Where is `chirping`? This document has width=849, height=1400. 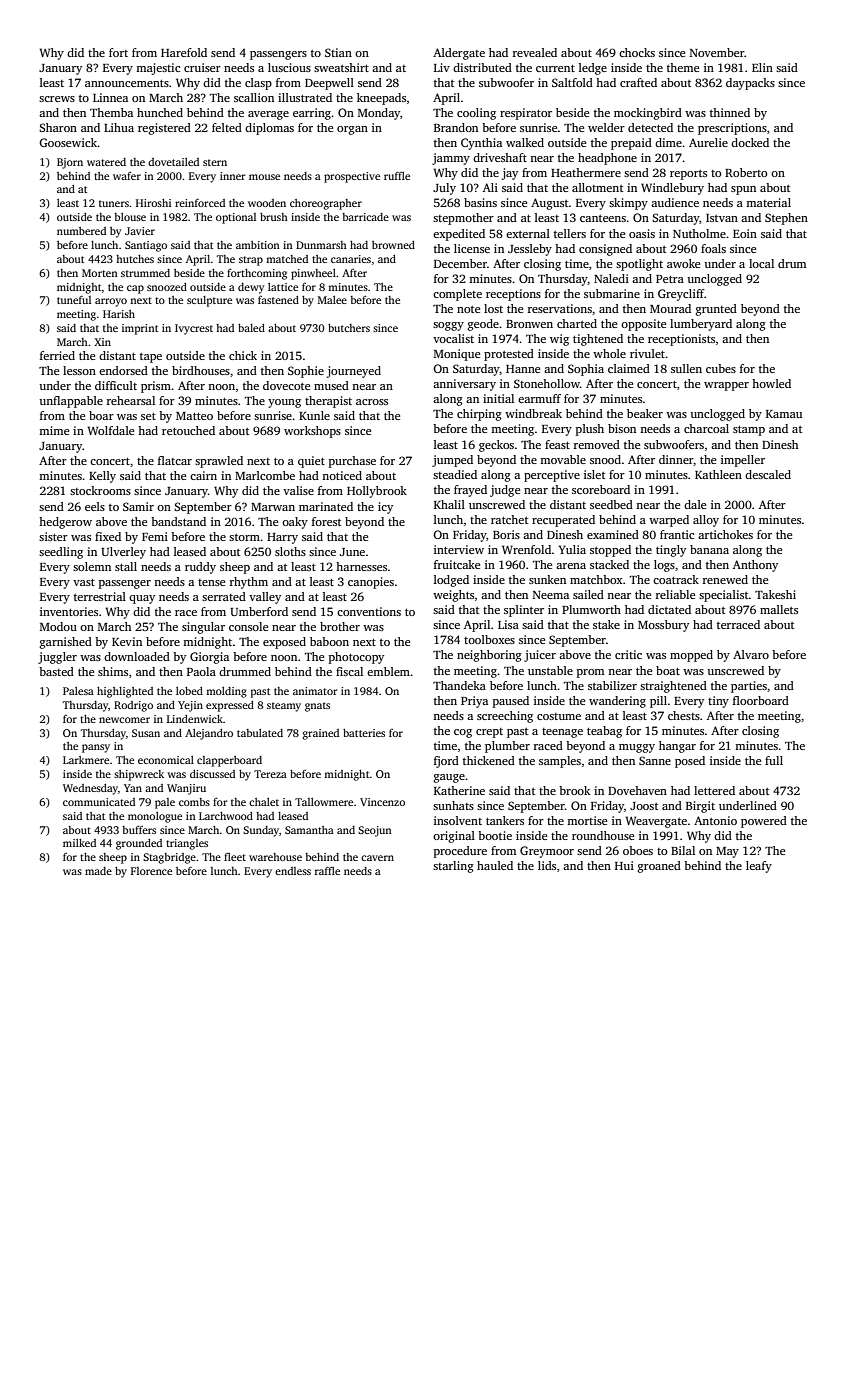
chirping is located at coordinates (479, 415).
